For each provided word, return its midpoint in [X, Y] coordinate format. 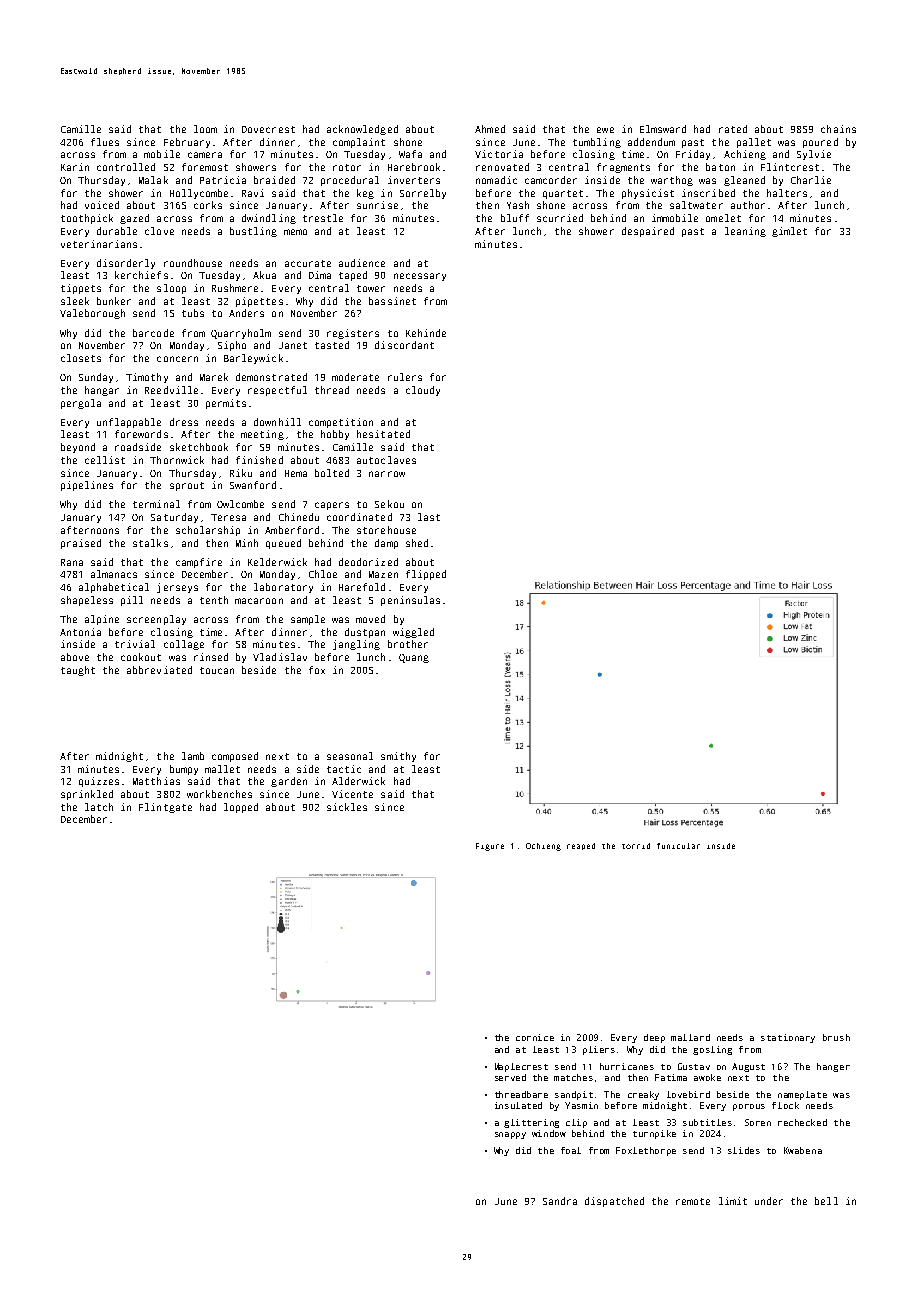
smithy [398, 757]
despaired [648, 232]
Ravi [253, 193]
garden [289, 782]
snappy [510, 1135]
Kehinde [426, 333]
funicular [678, 846]
